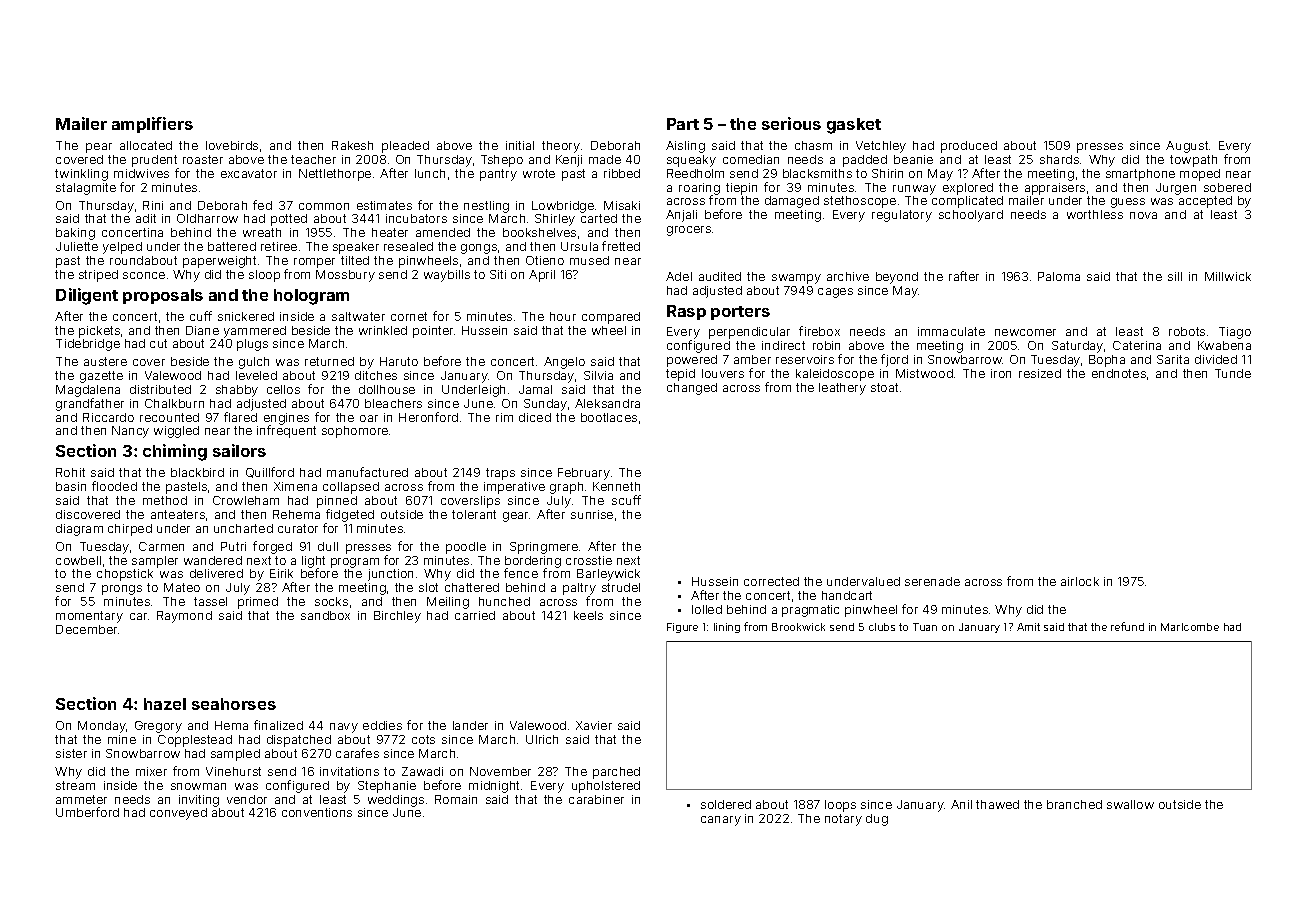  Describe the element at coordinates (854, 126) in the screenshot. I see `gasket` at that location.
